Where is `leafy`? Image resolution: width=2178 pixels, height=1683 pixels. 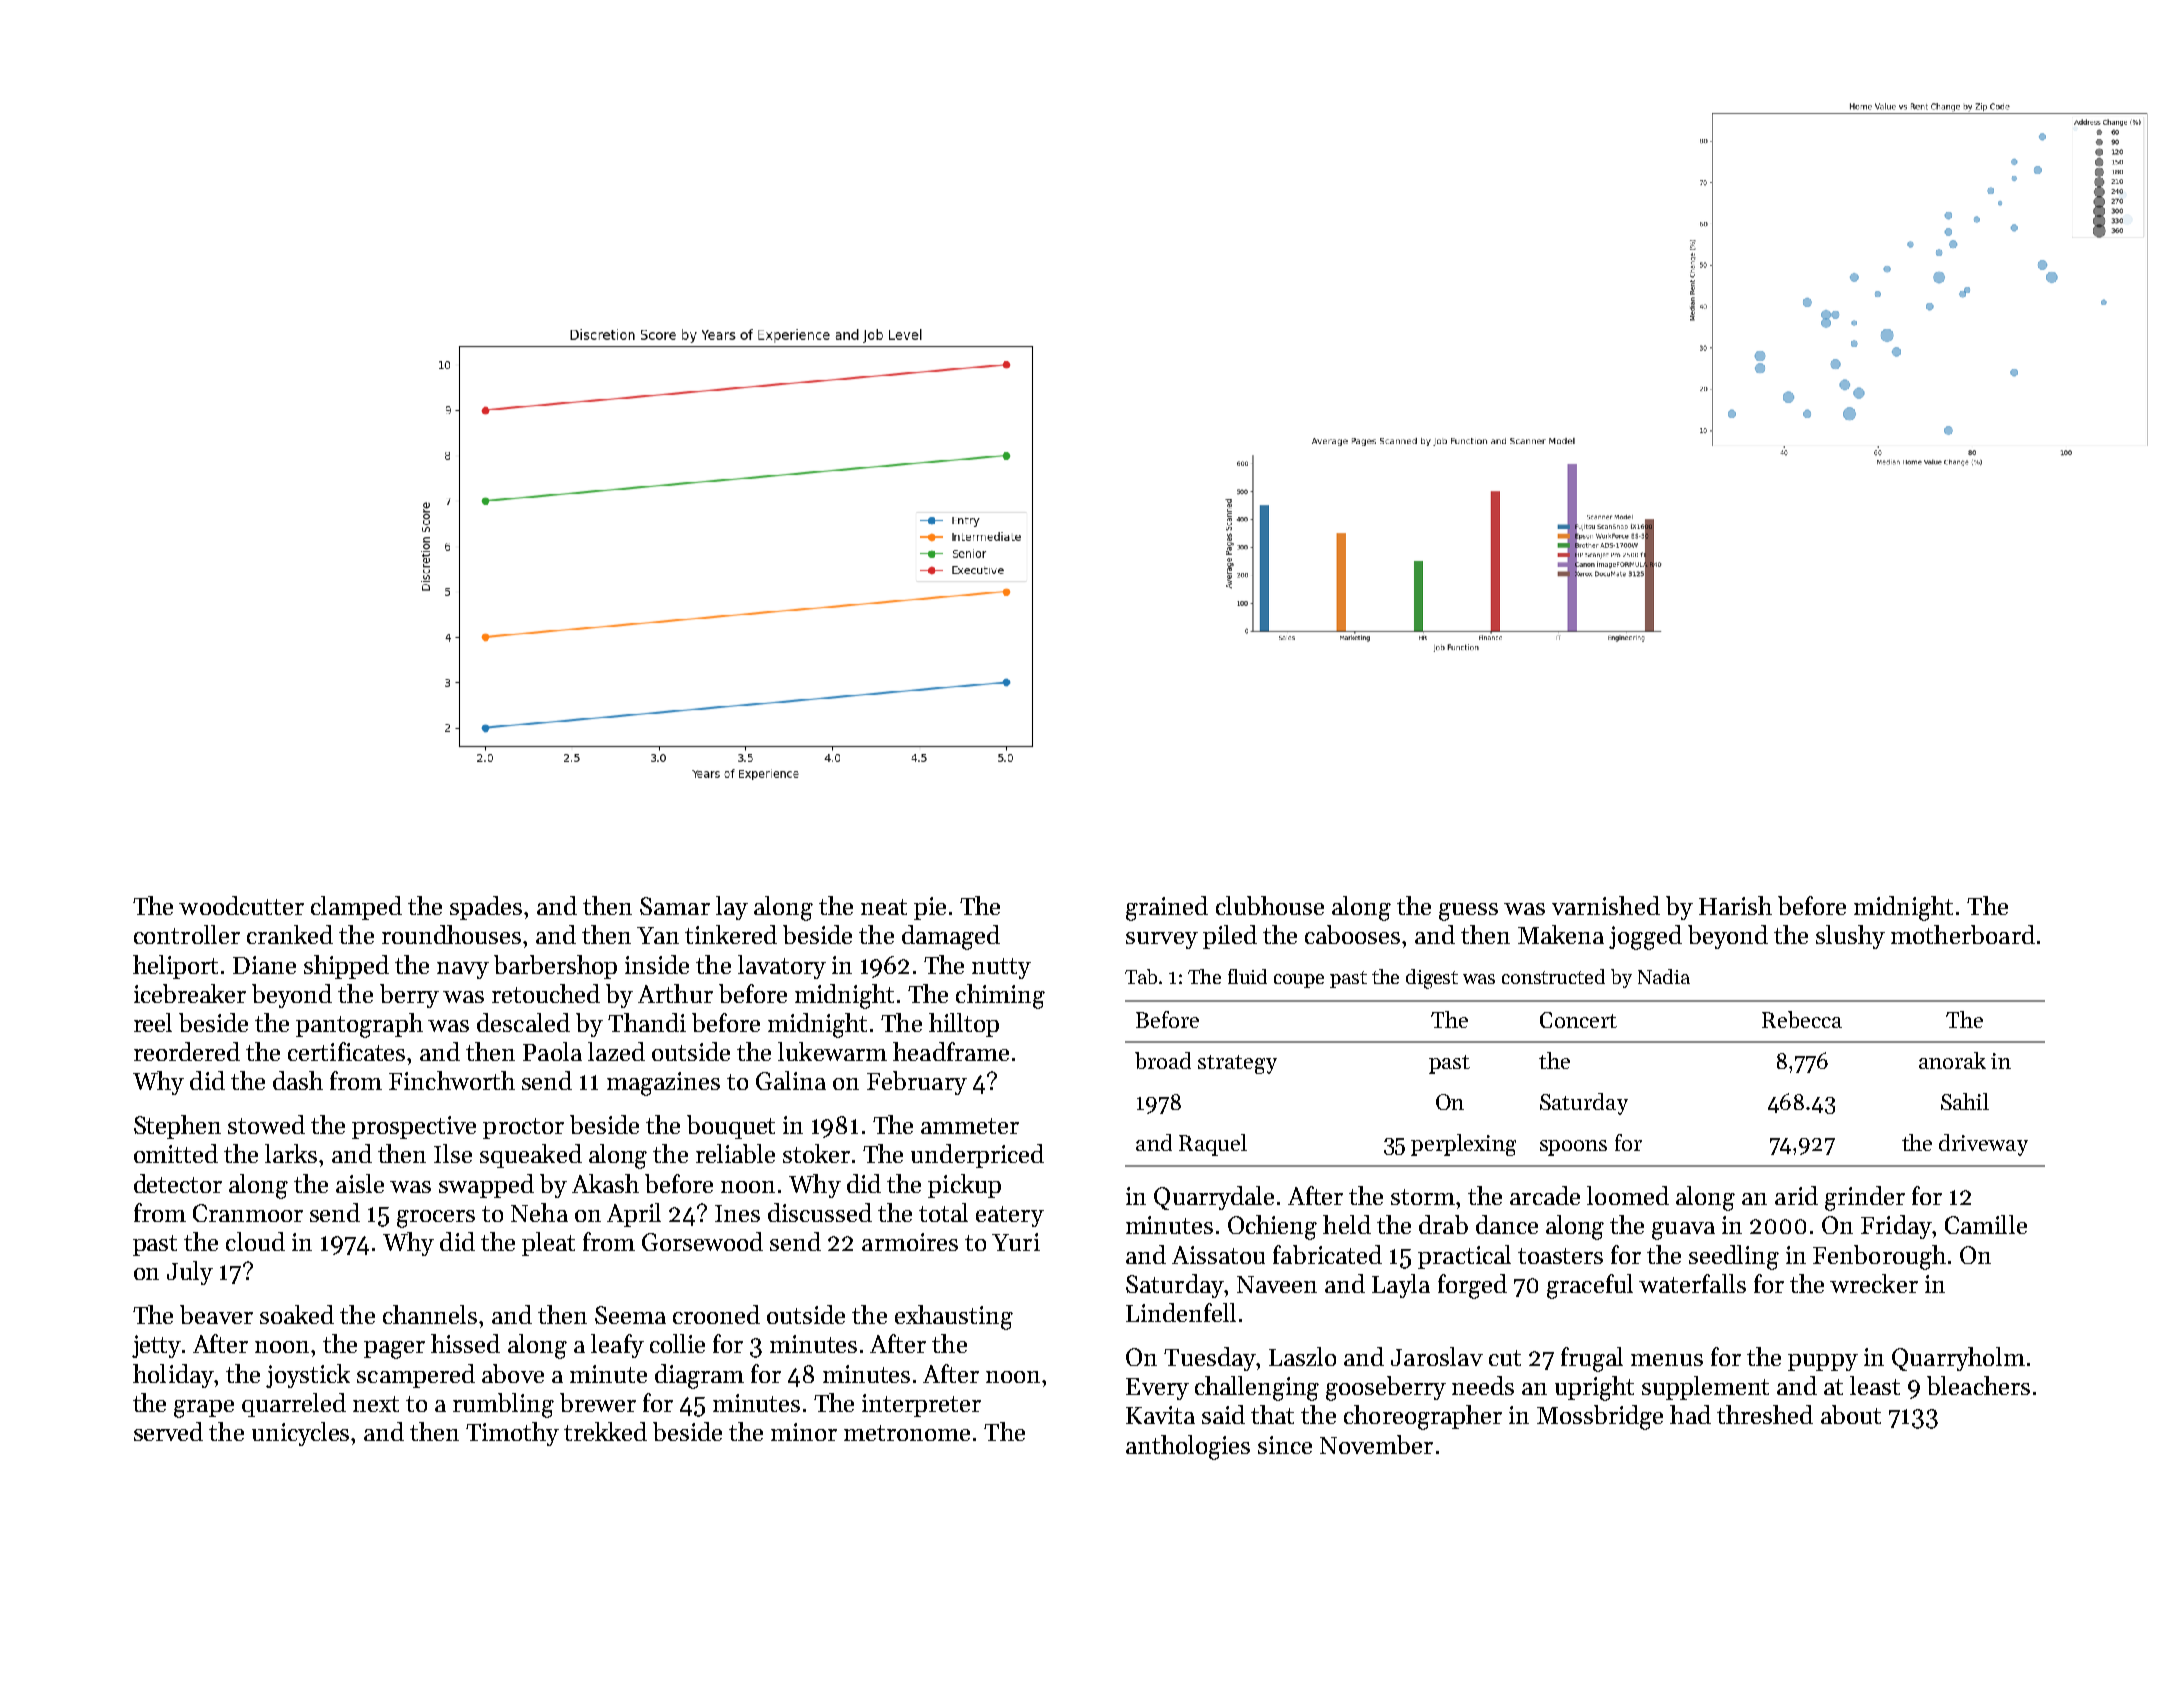 leafy is located at coordinates (617, 1346).
